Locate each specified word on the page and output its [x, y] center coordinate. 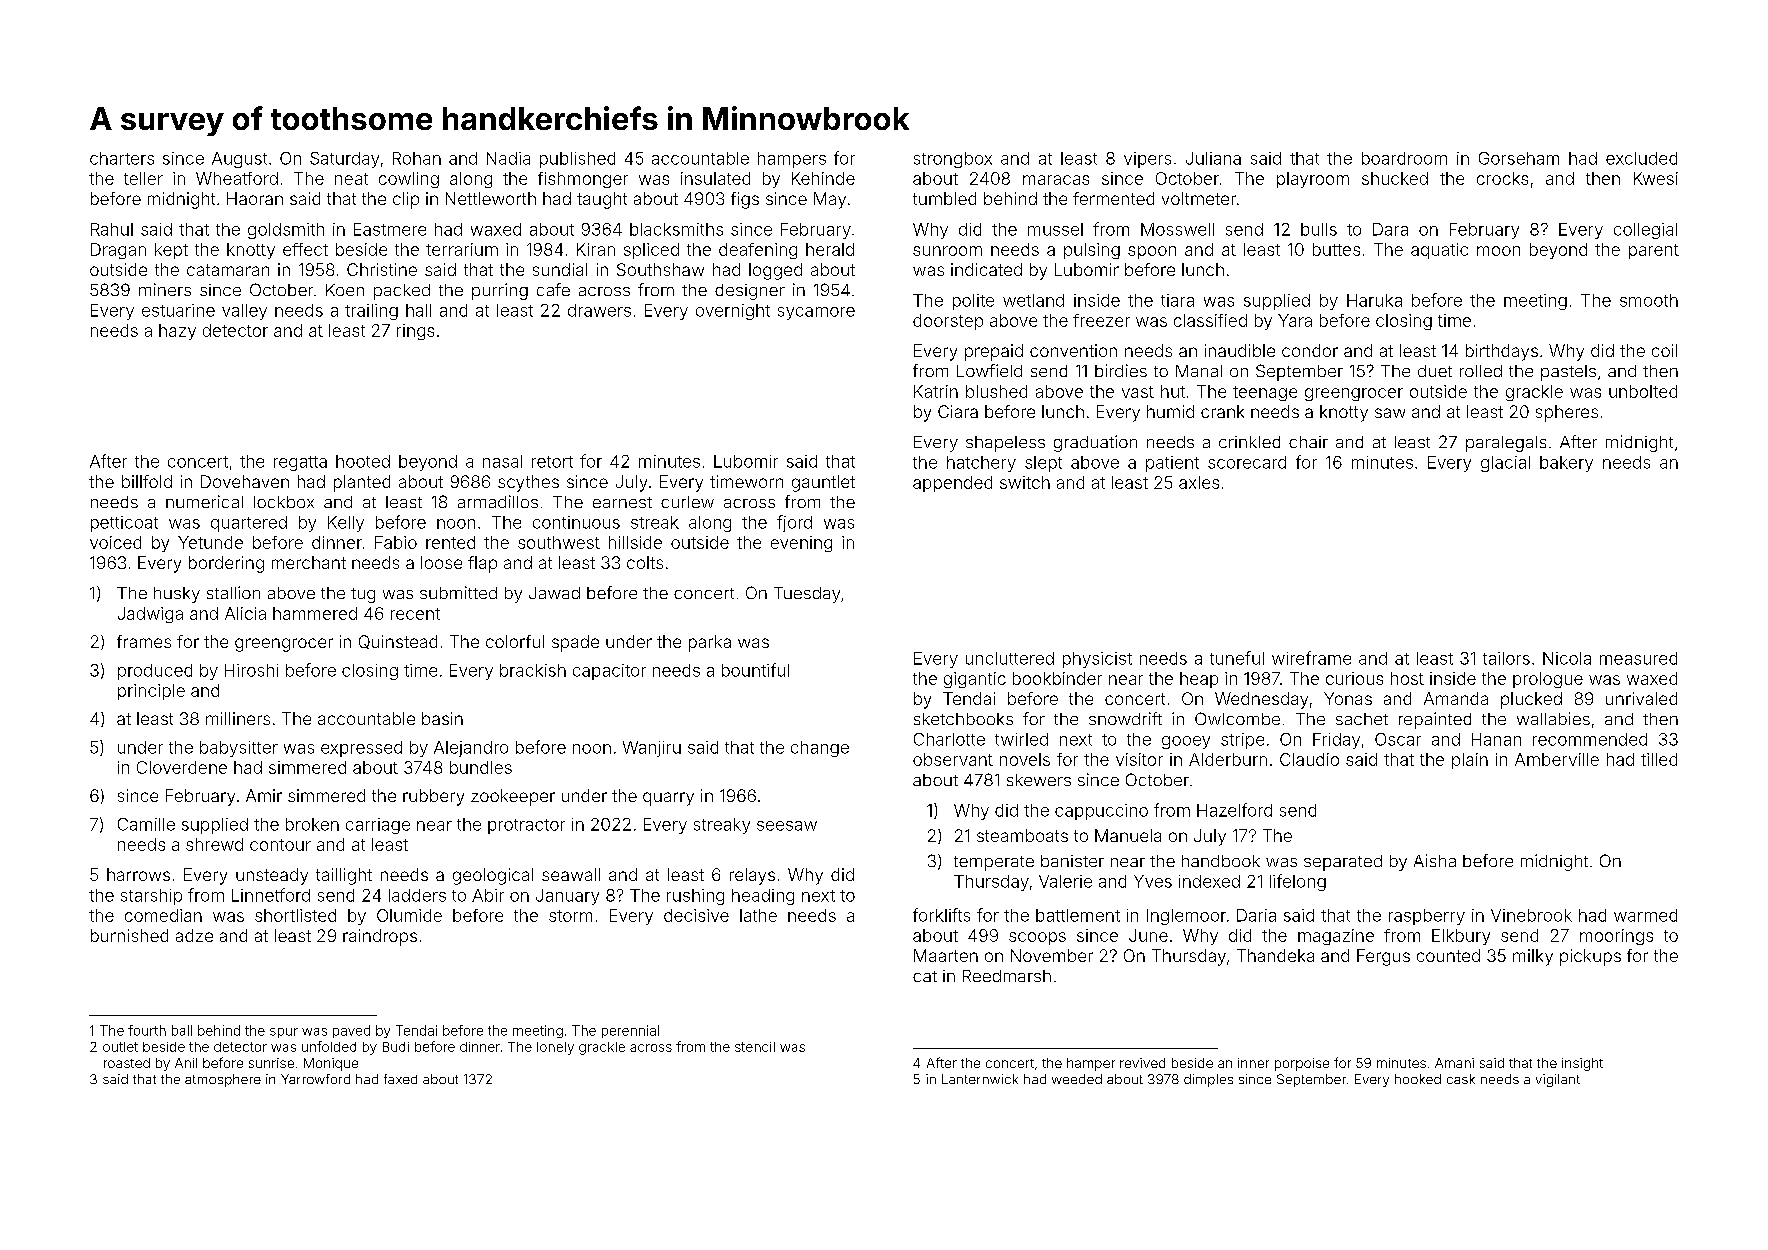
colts [645, 562]
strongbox [953, 160]
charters [122, 158]
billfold [147, 481]
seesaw [787, 826]
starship [151, 897]
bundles [481, 767]
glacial [1505, 464]
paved [351, 1031]
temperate [994, 863]
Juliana [1213, 158]
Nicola [1567, 658]
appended [952, 484]
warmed [1645, 915]
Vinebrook [1531, 915]
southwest [559, 542]
